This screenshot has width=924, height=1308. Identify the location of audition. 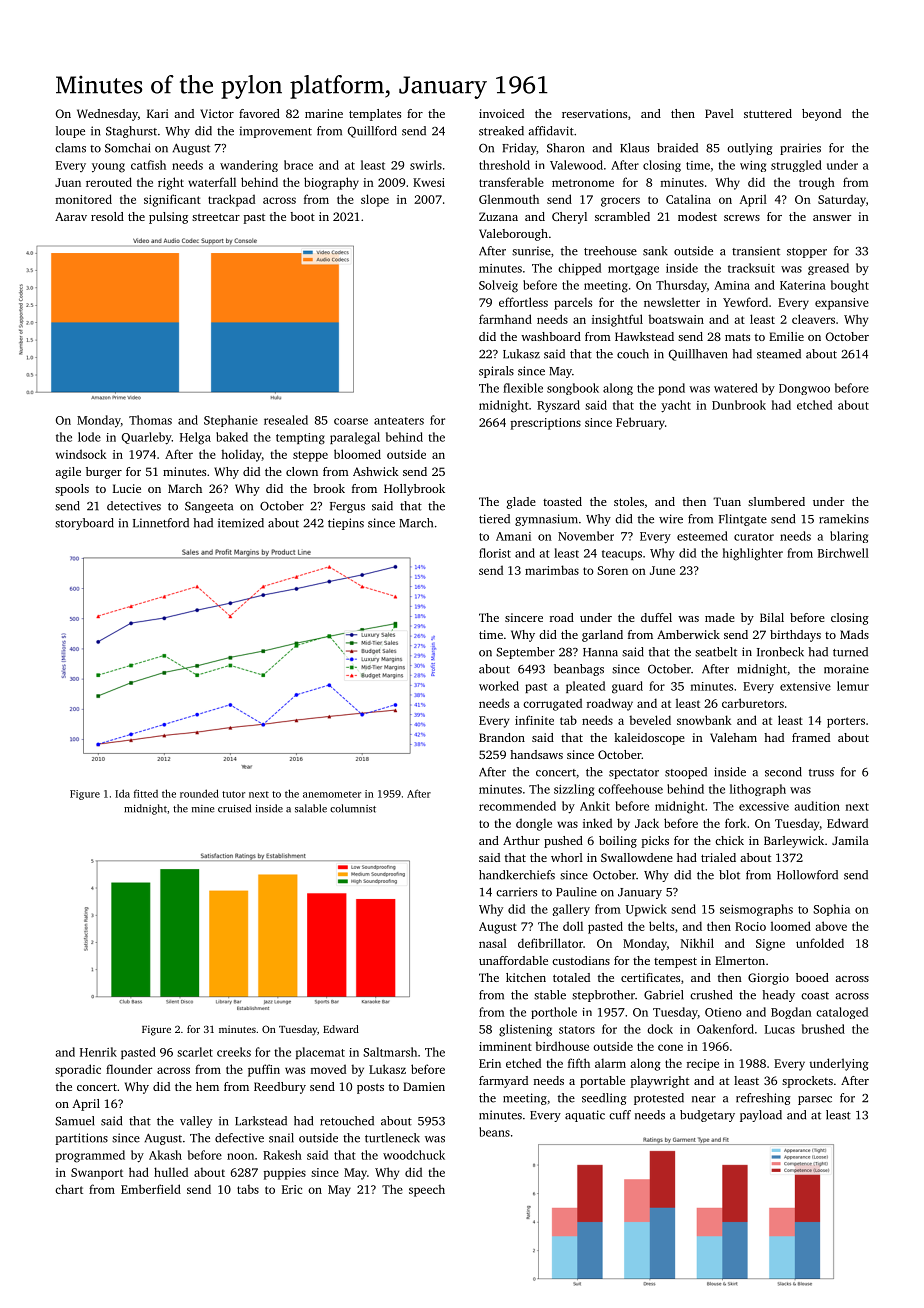
(817, 806).
